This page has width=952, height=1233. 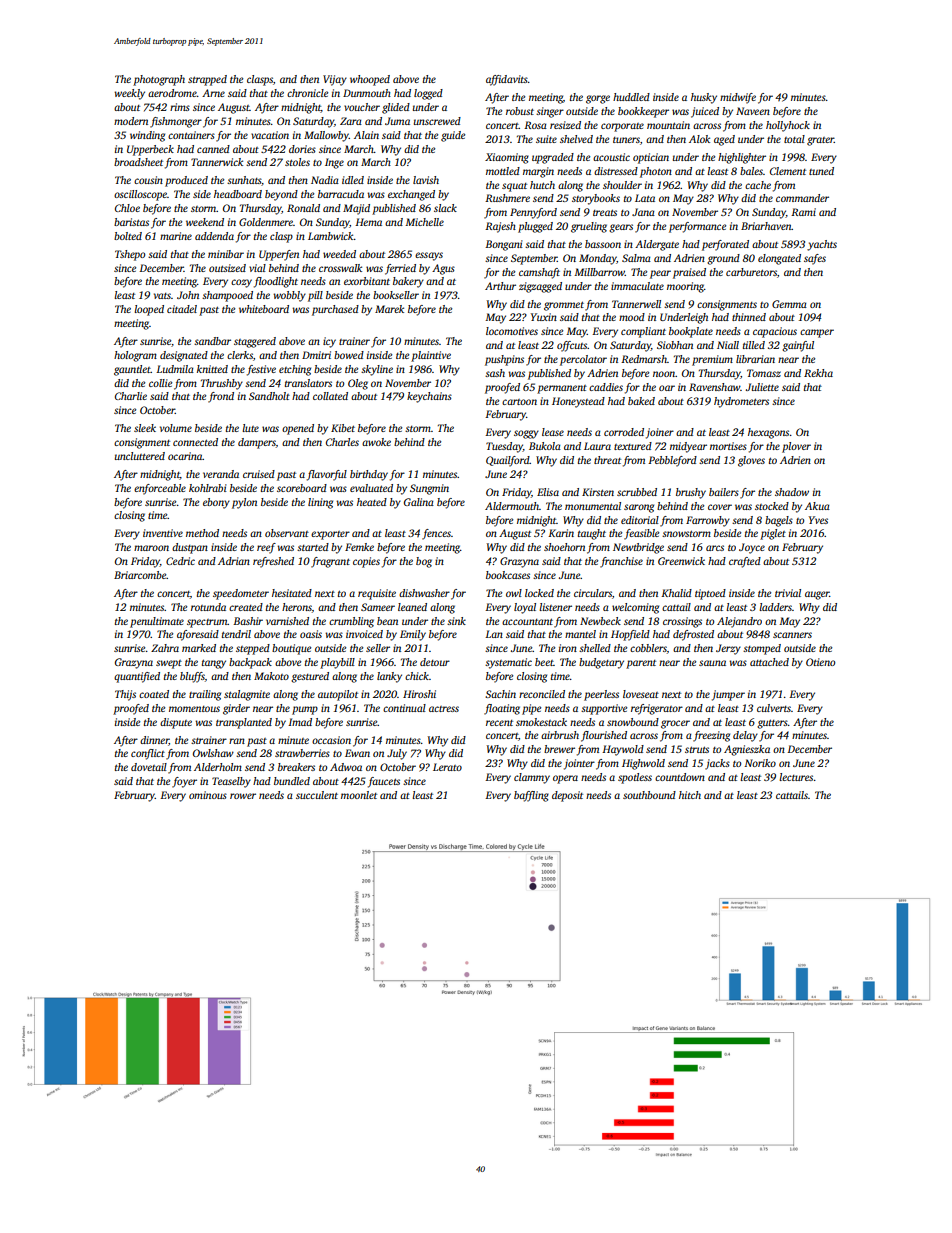 What do you see at coordinates (774, 708) in the page?
I see `culverts` at bounding box center [774, 708].
